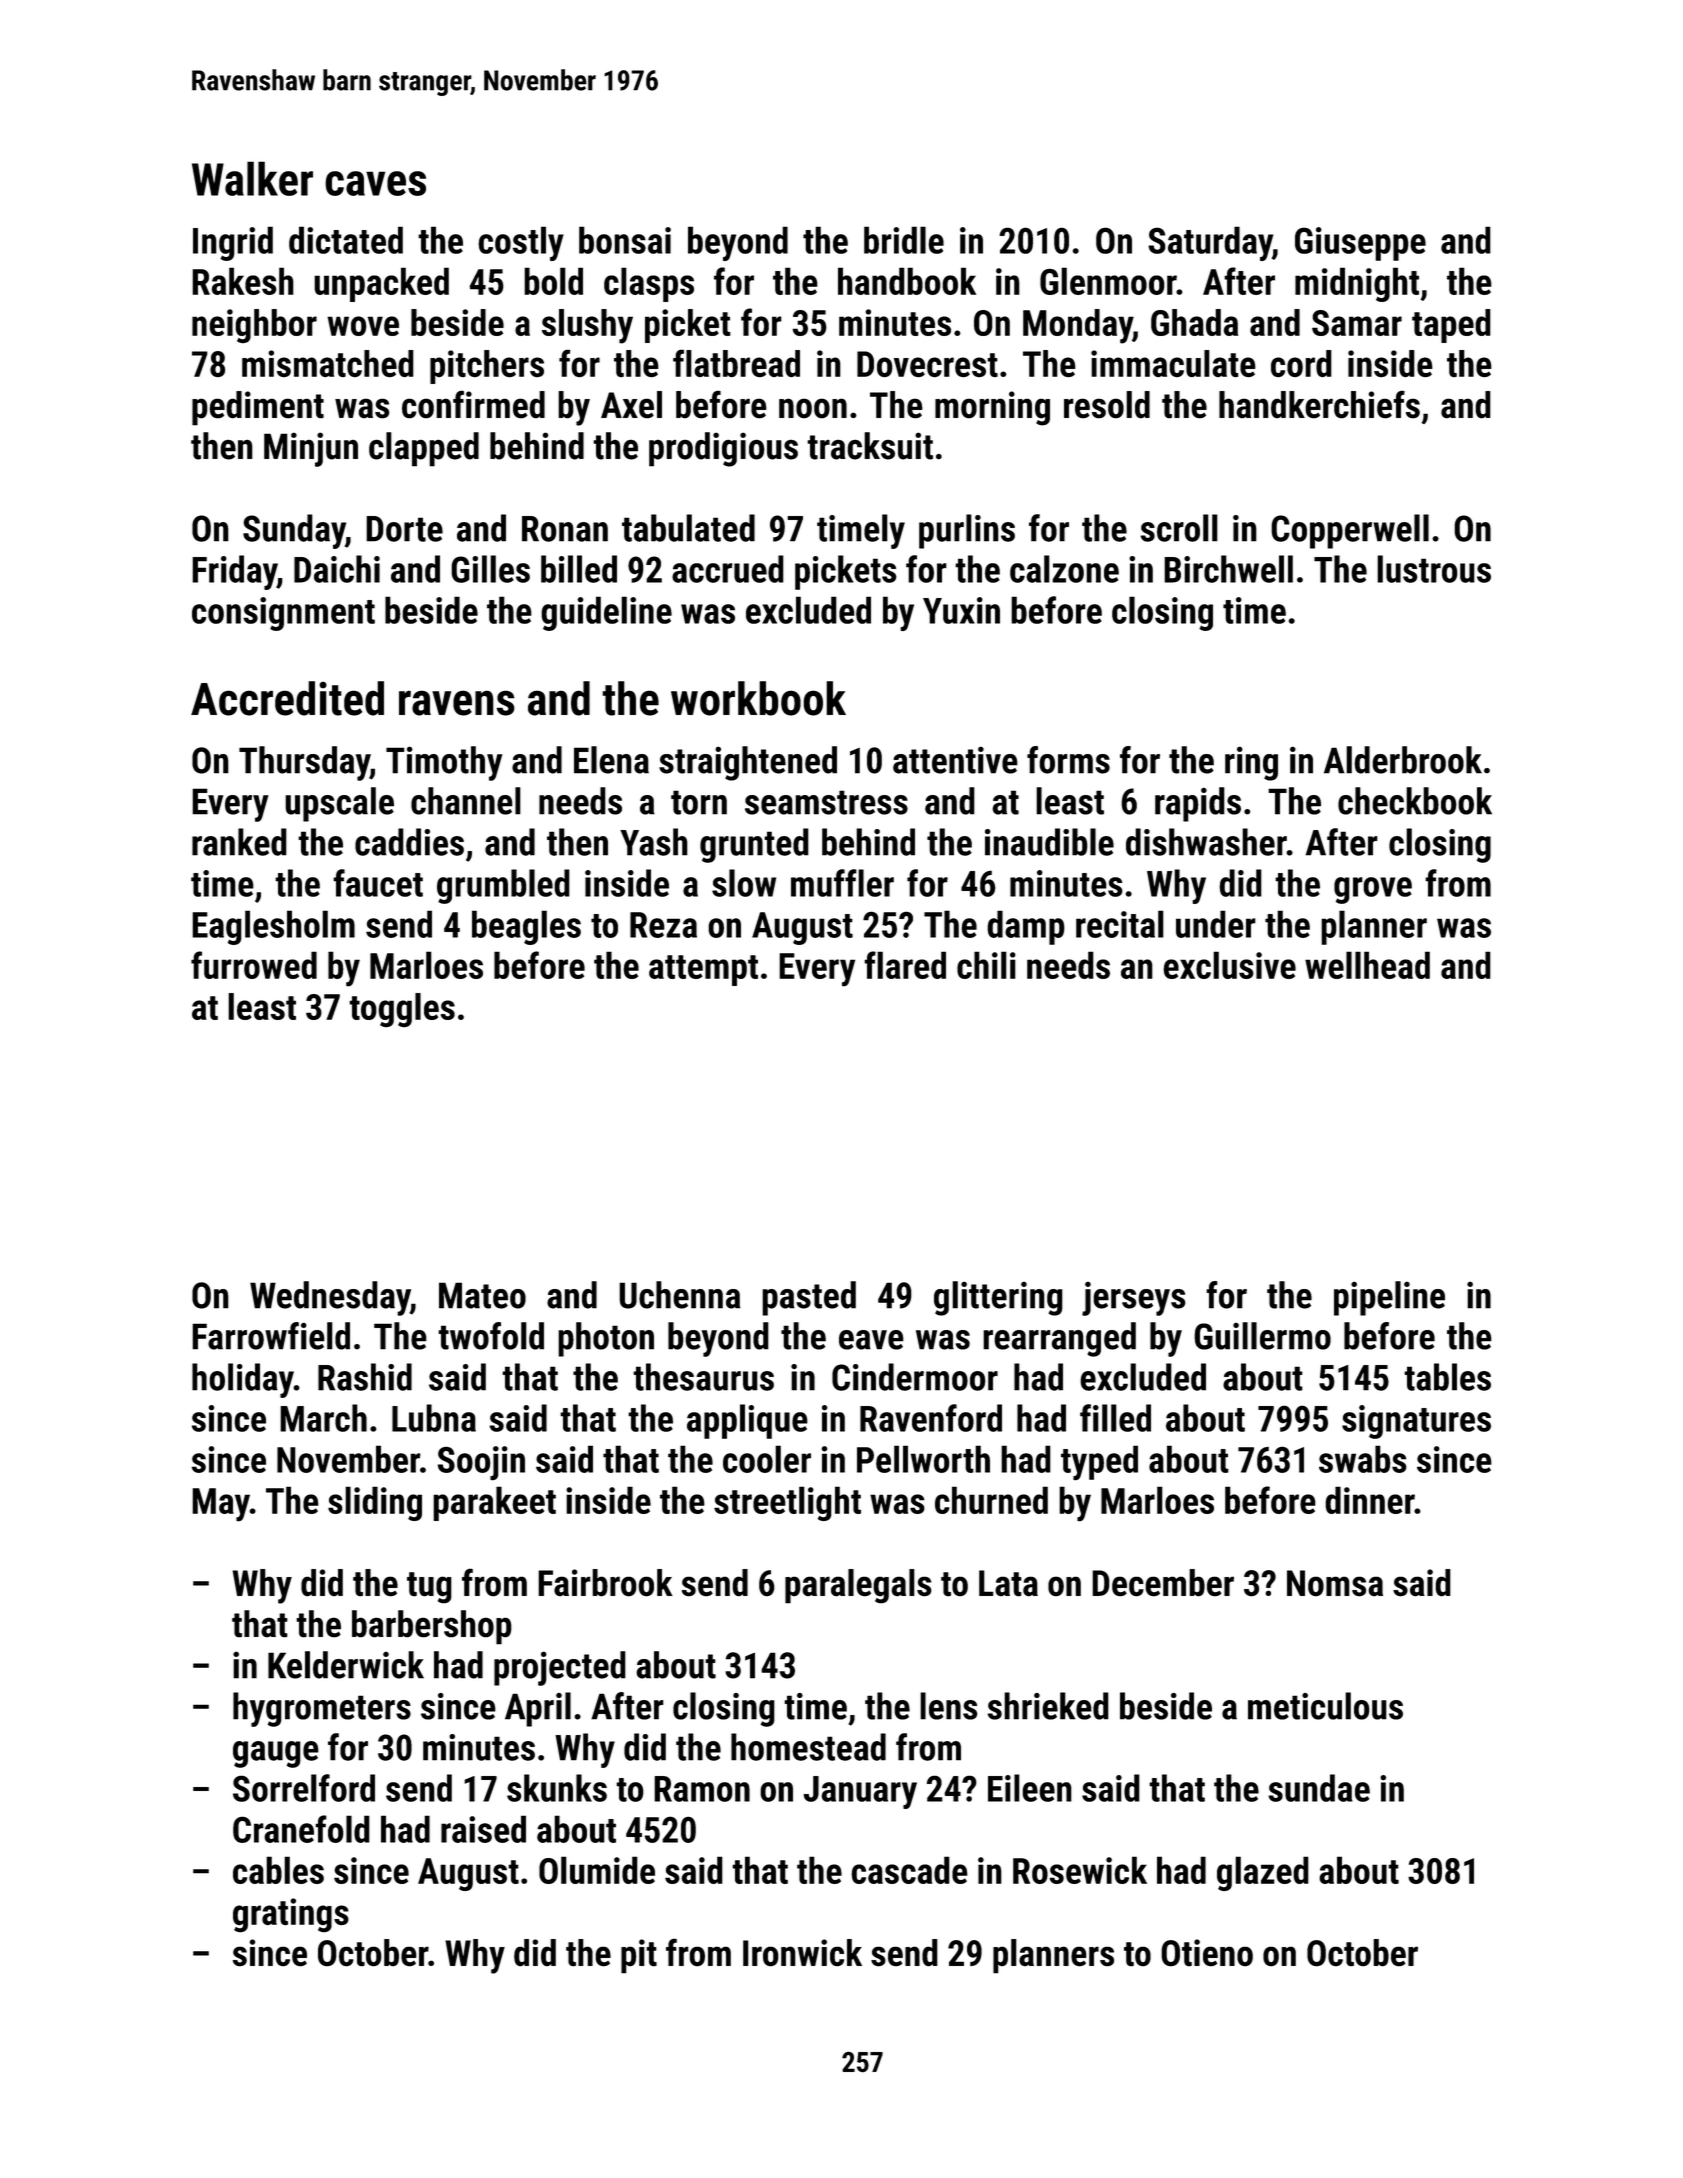  Describe the element at coordinates (927, 364) in the screenshot. I see `Dovecrest` at that location.
